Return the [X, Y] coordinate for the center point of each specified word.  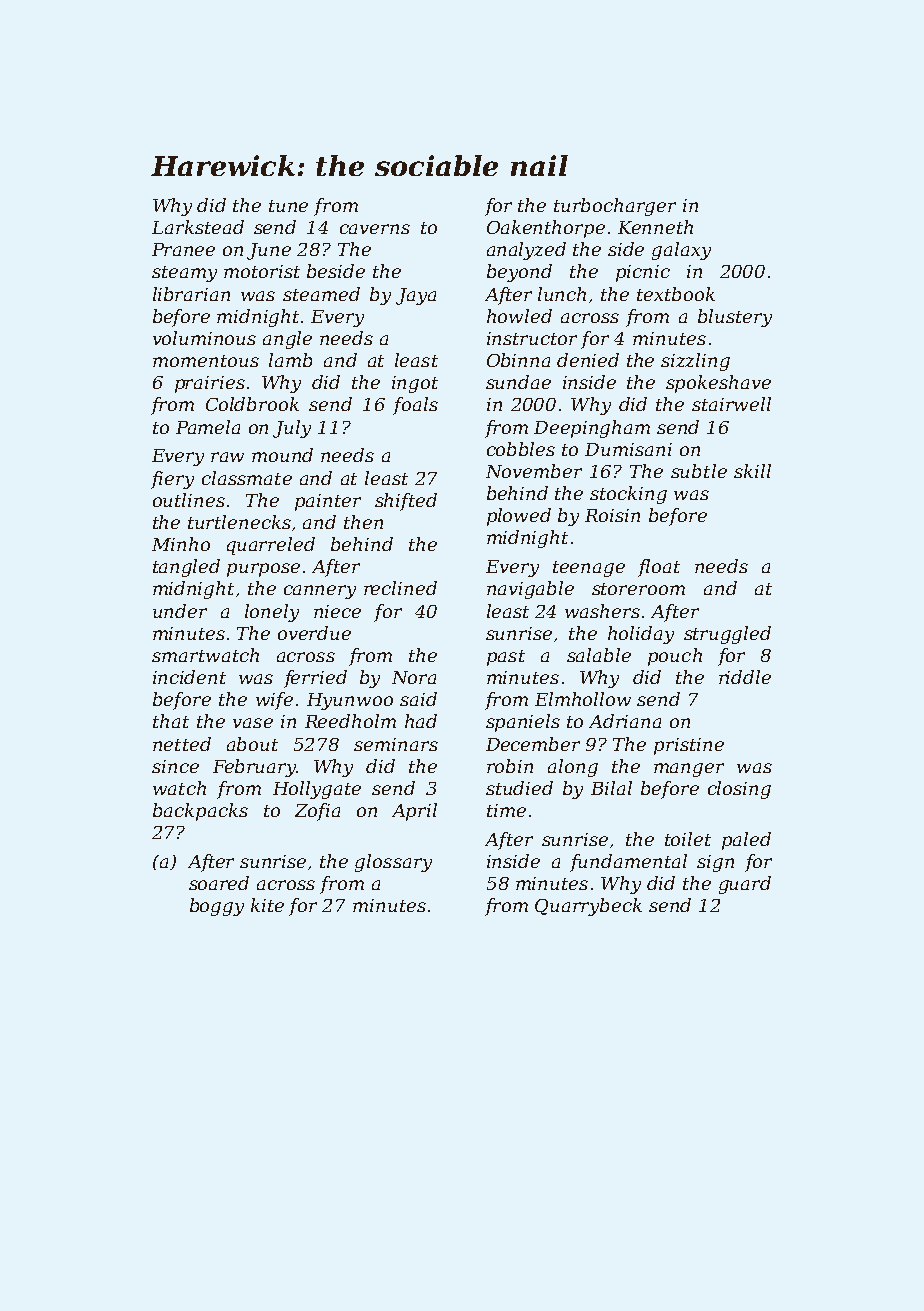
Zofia [317, 812]
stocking [628, 495]
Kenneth [655, 227]
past [506, 658]
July [292, 429]
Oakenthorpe [546, 229]
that [171, 721]
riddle [745, 677]
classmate [247, 478]
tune [288, 206]
